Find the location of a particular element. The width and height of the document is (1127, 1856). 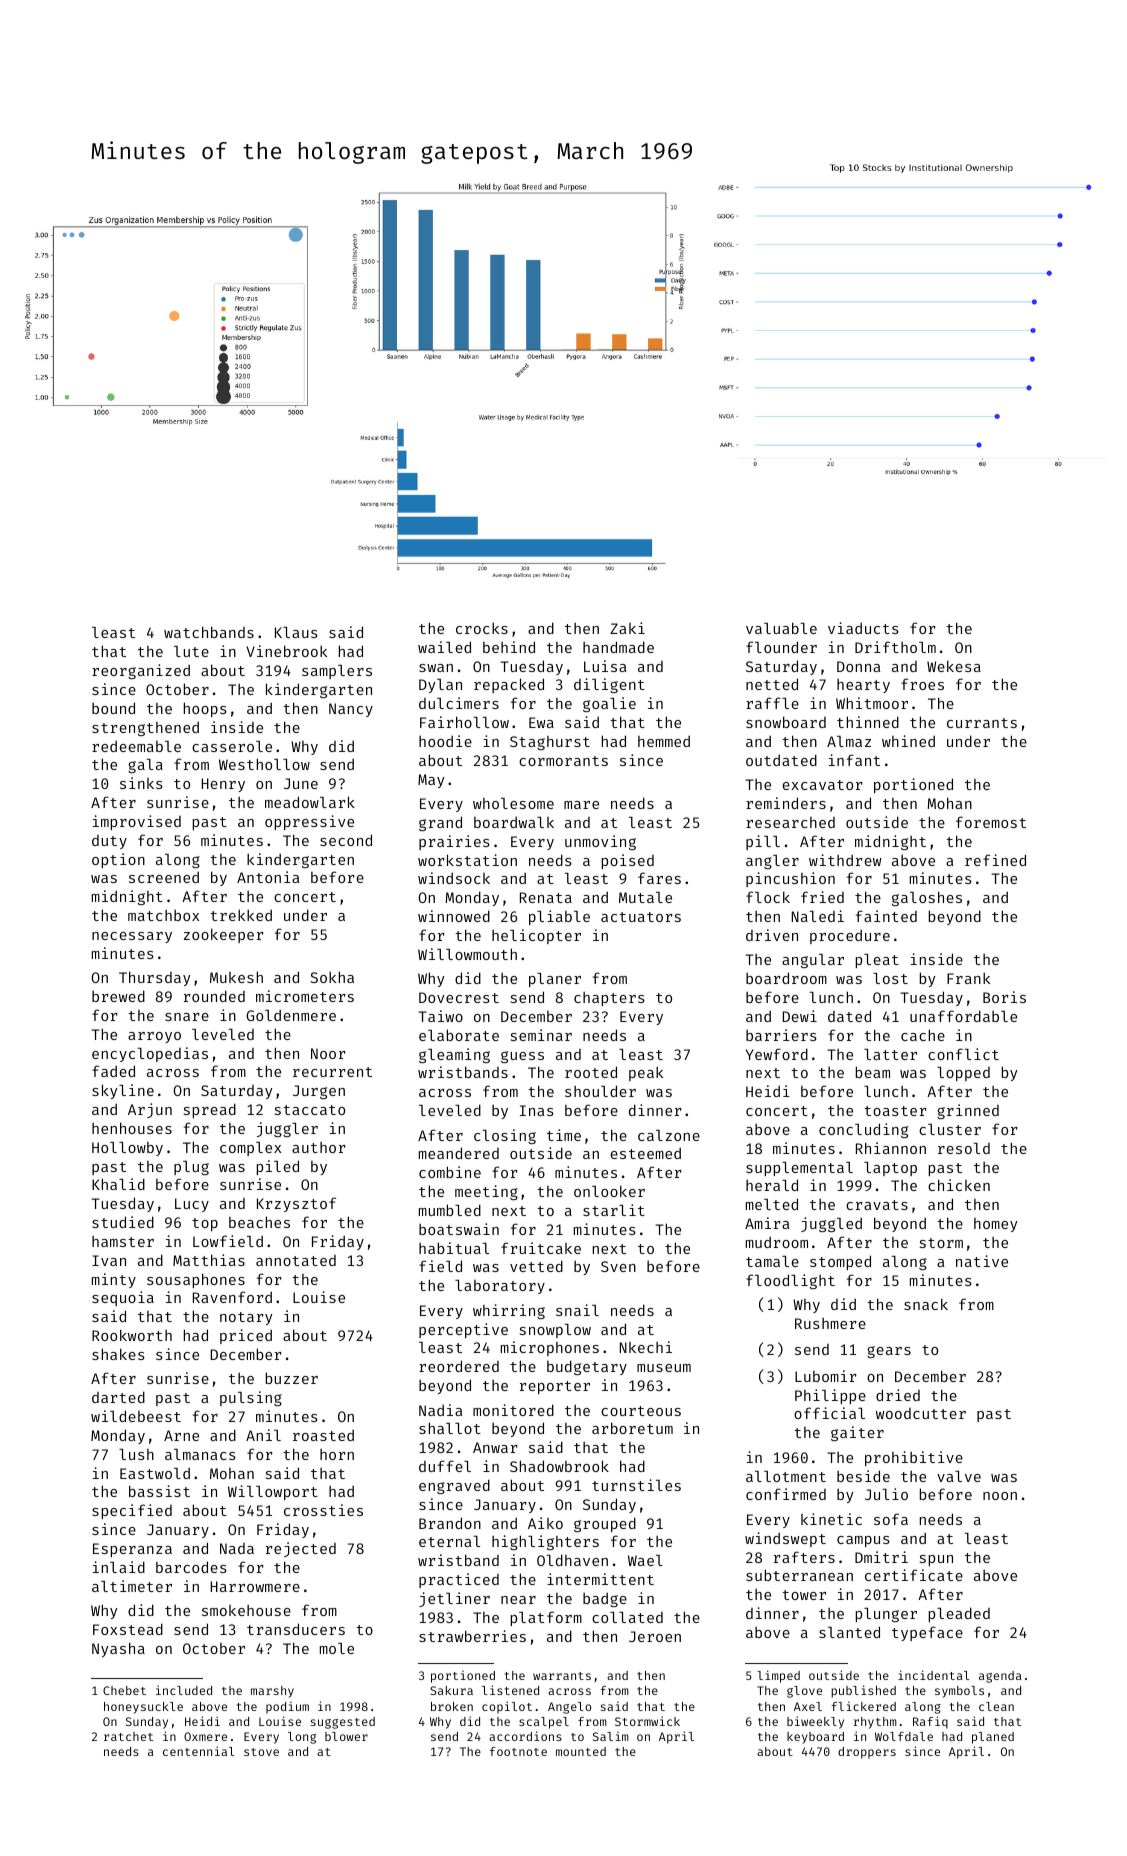

Nadia is located at coordinates (441, 1410).
